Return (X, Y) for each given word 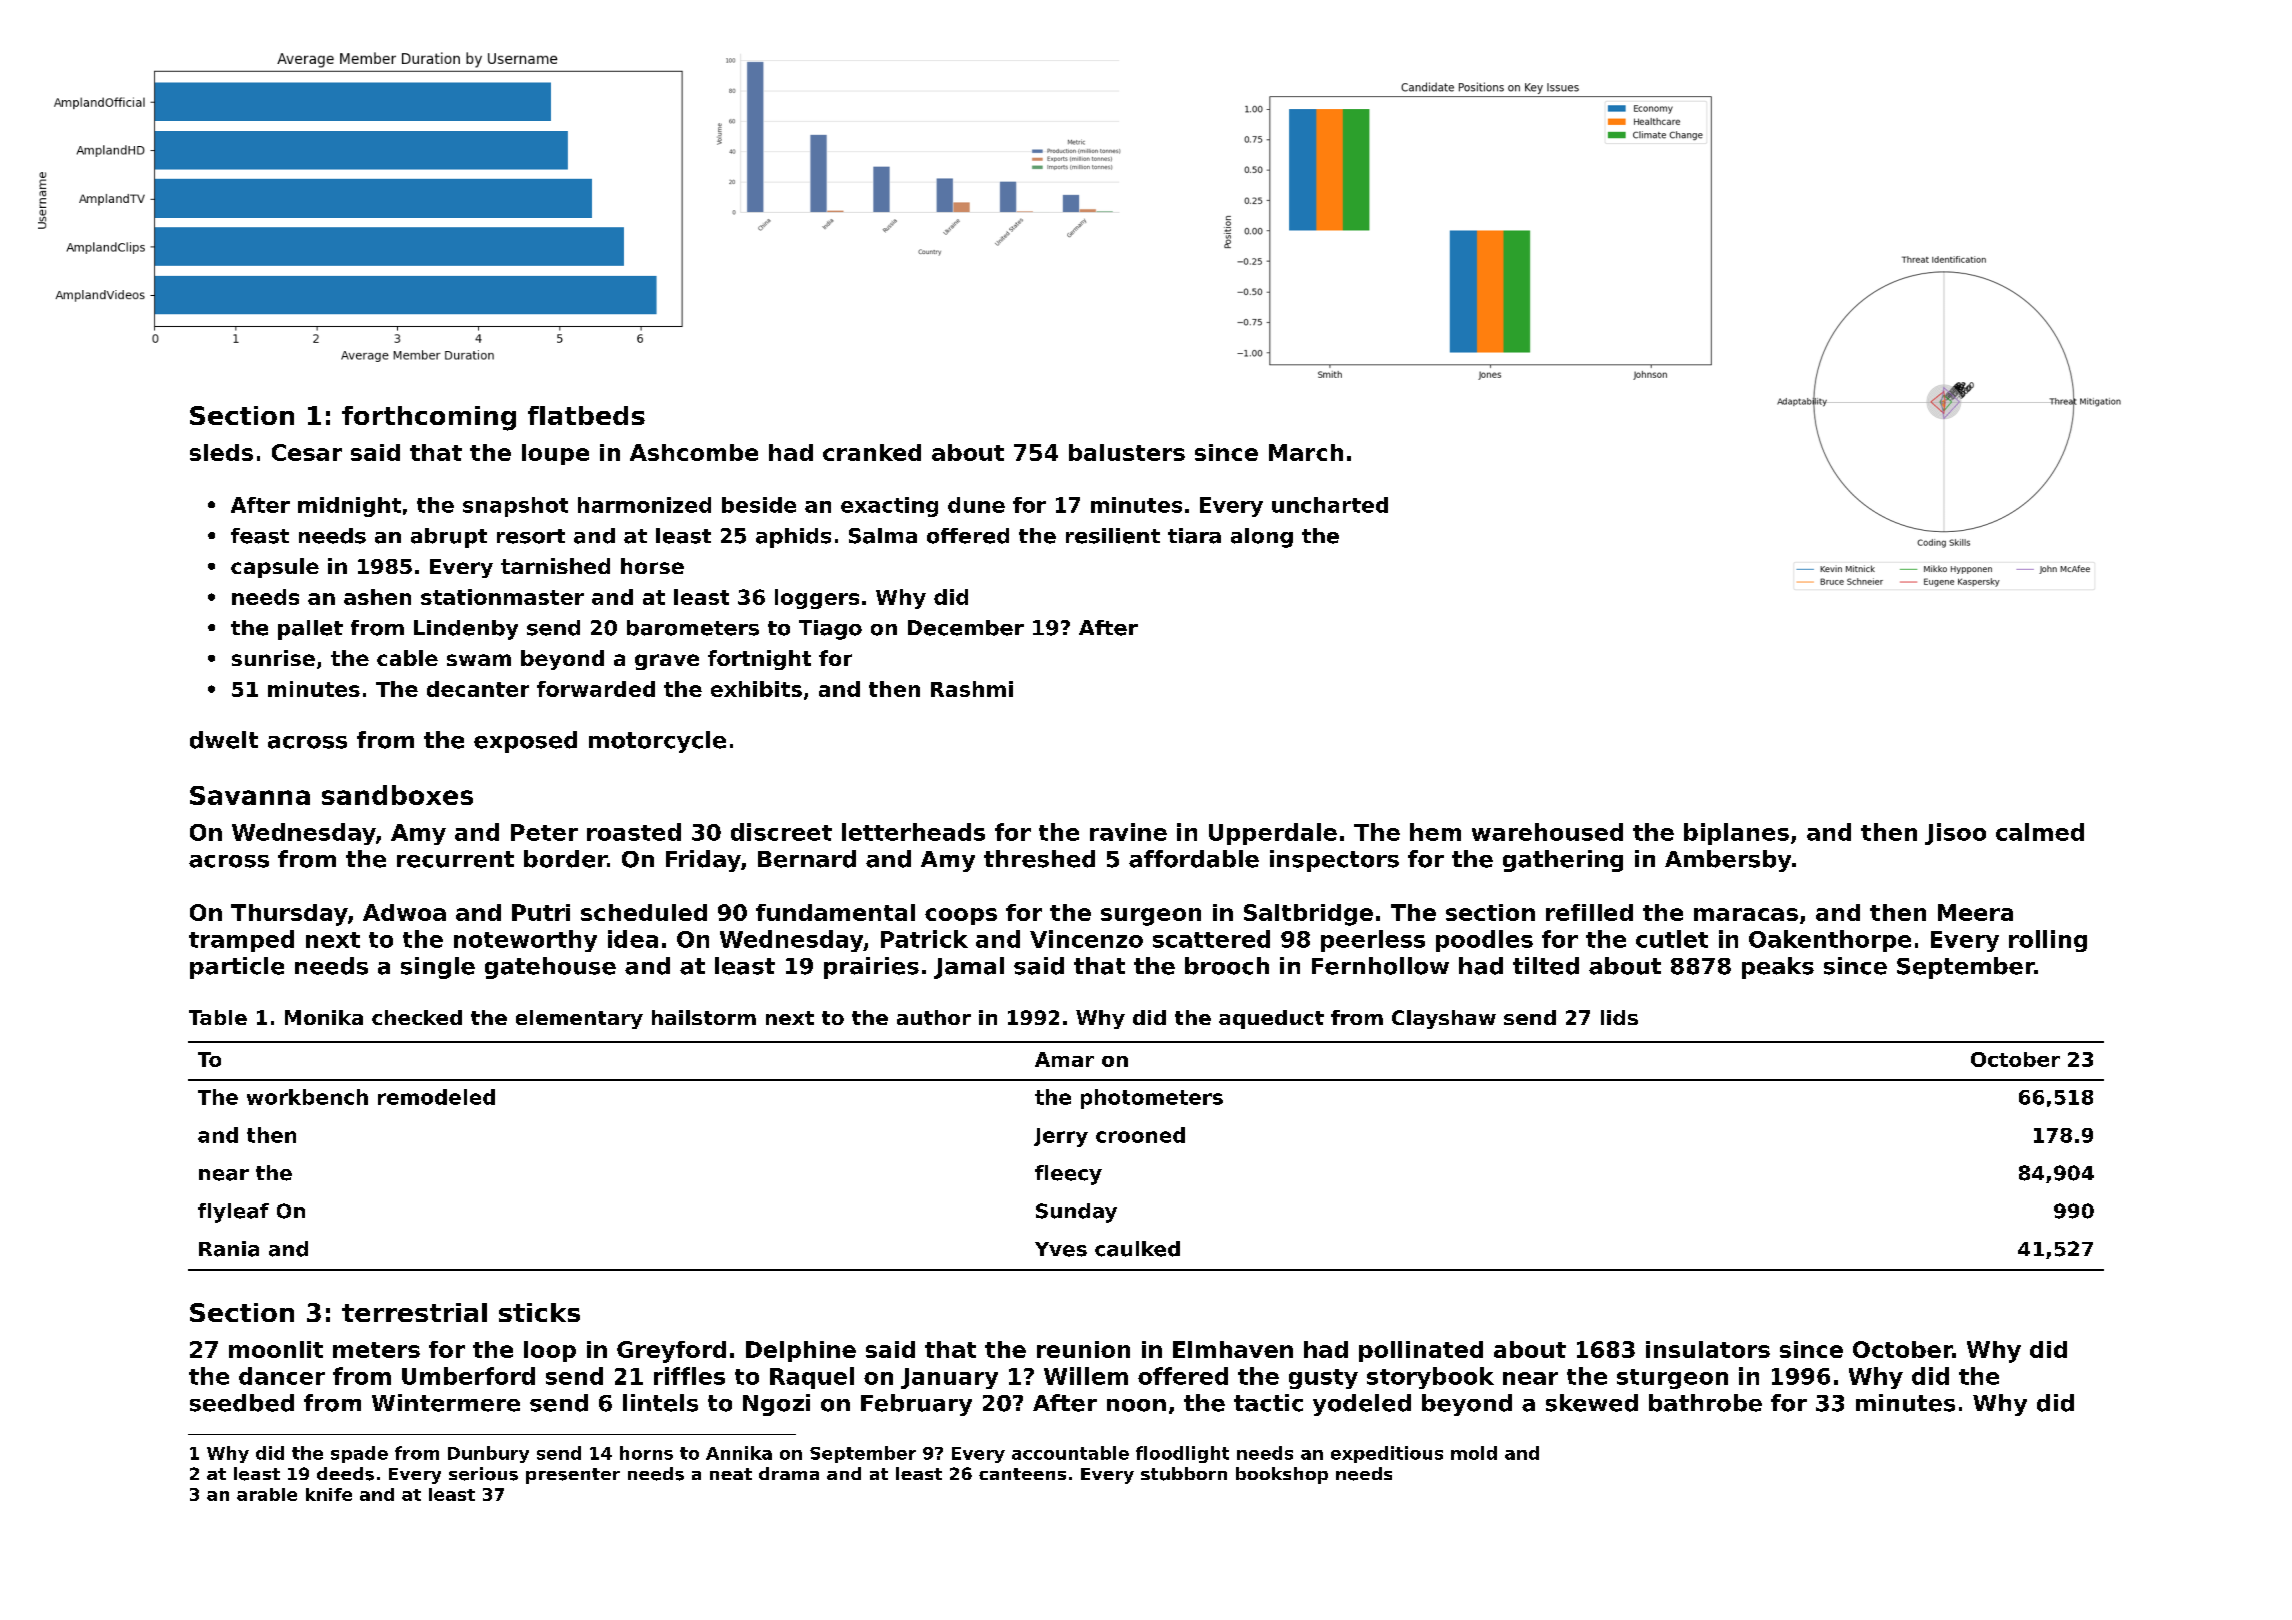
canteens (1022, 1474)
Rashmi (972, 689)
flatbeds (586, 415)
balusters (1127, 452)
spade (359, 1454)
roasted (634, 832)
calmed (2040, 832)
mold (1474, 1453)
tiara (1194, 536)
